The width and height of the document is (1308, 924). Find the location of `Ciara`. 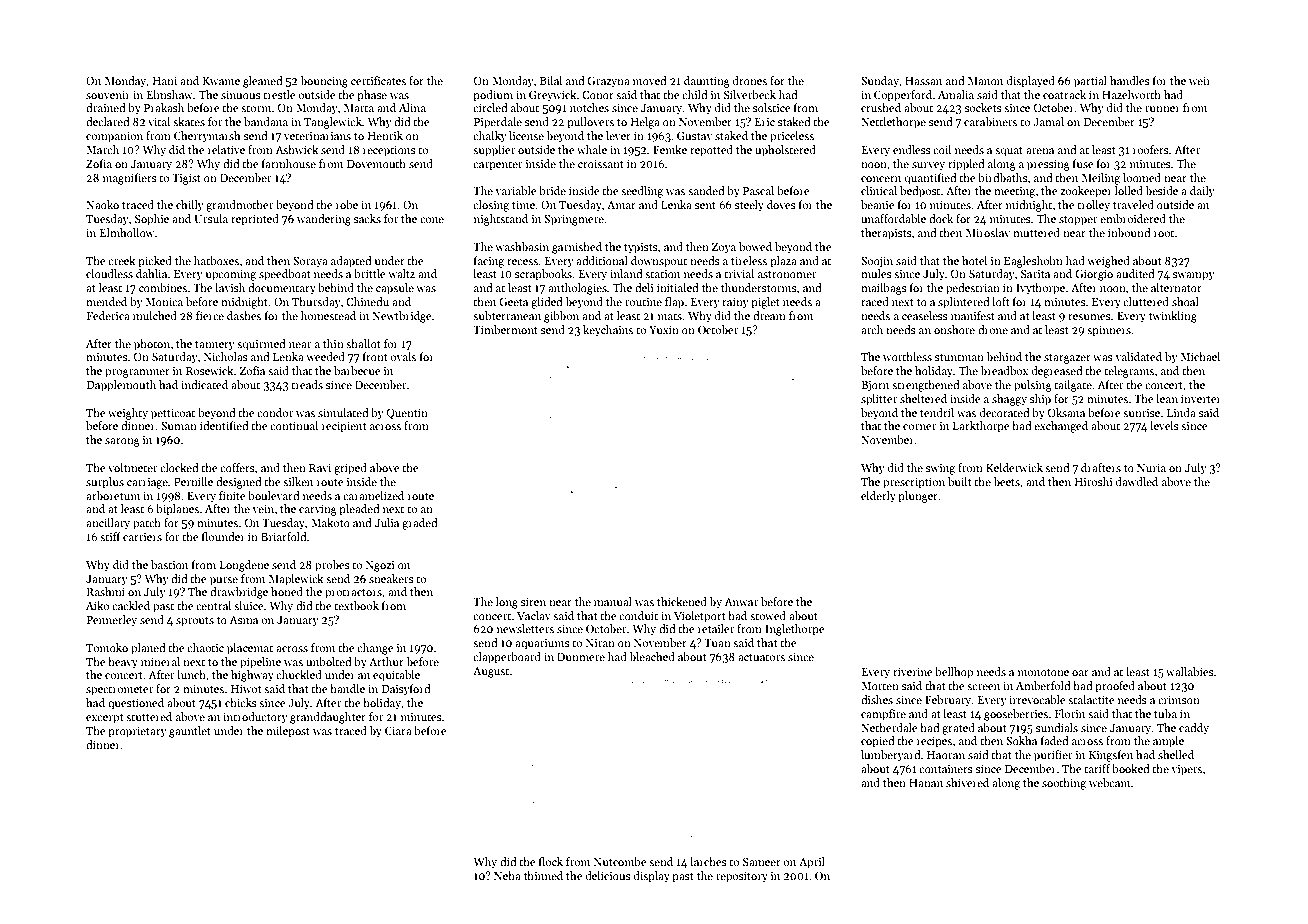

Ciara is located at coordinates (398, 730).
